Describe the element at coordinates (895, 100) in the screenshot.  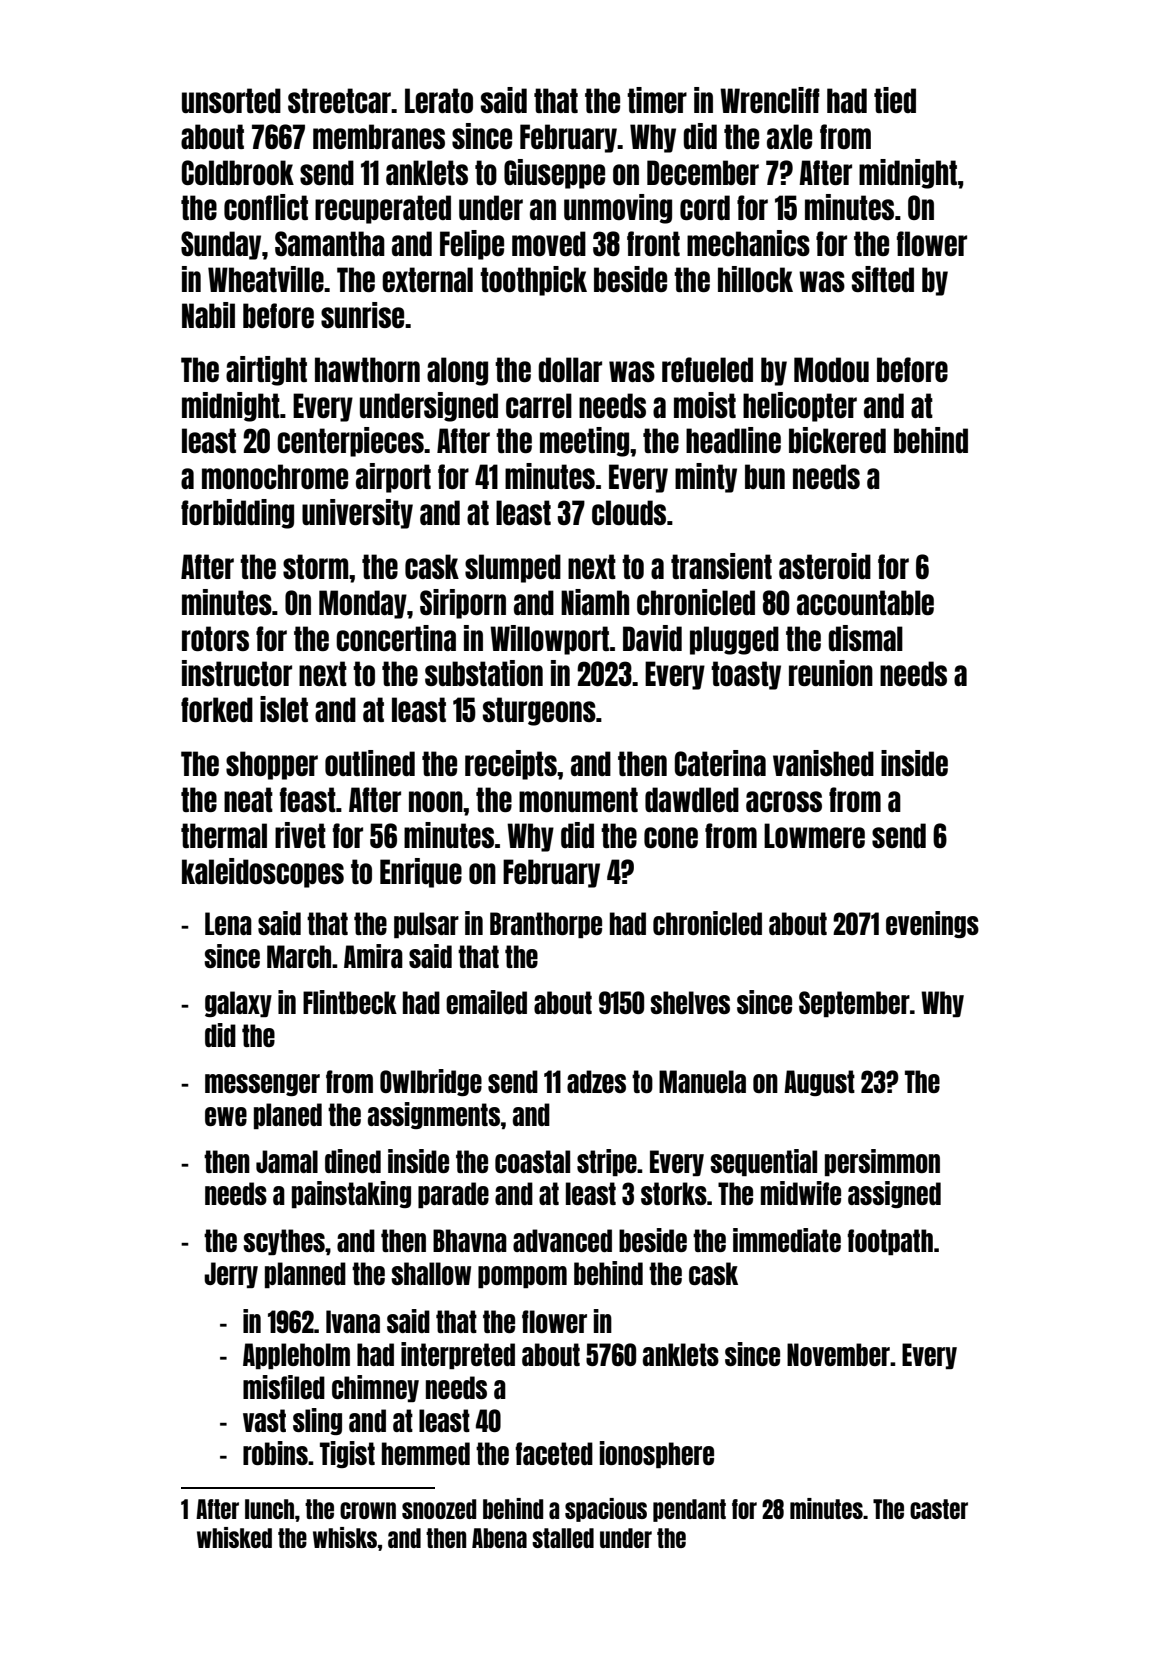
I see `tied` at that location.
